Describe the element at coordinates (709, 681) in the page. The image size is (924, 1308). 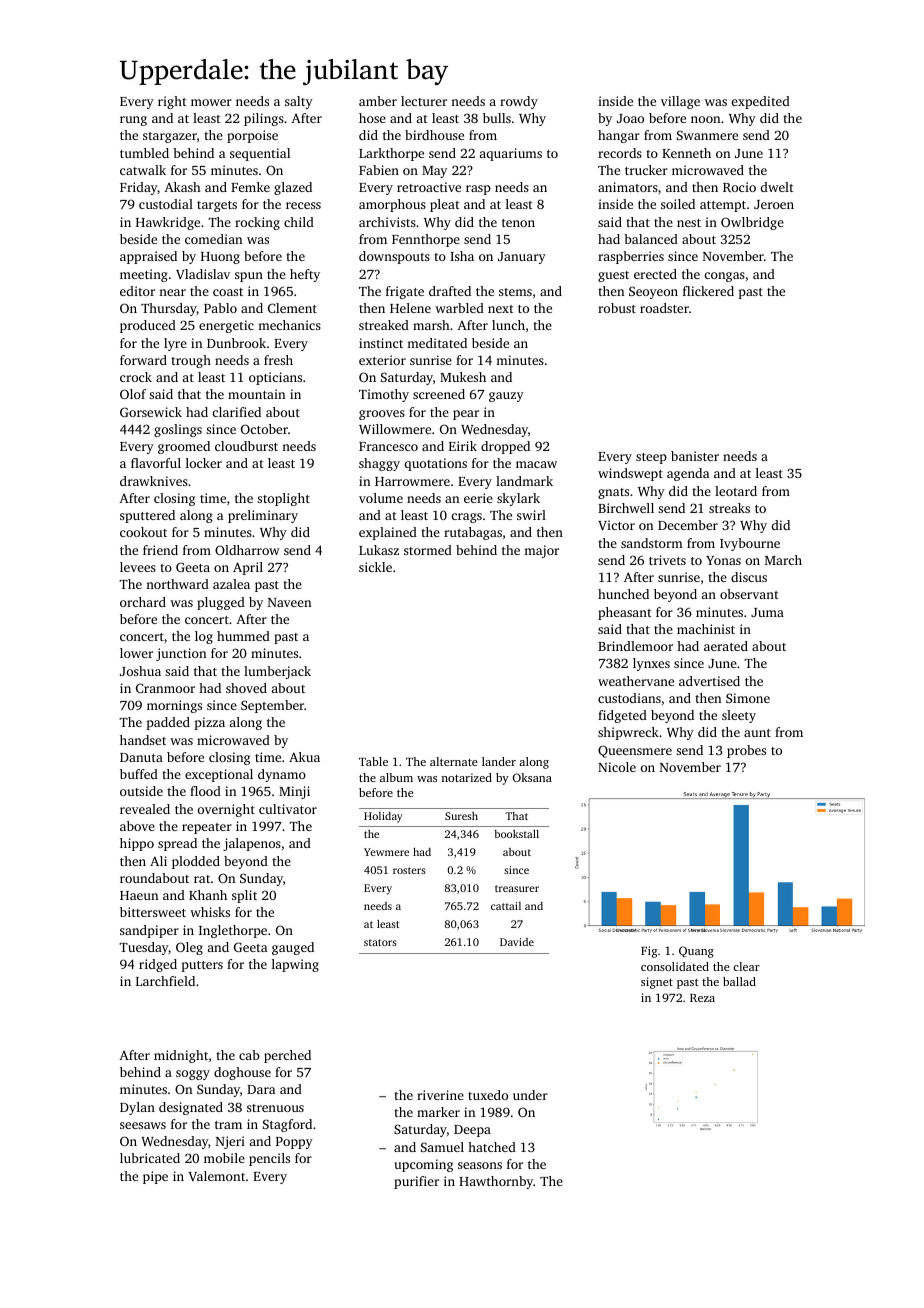
I see `advertised` at that location.
